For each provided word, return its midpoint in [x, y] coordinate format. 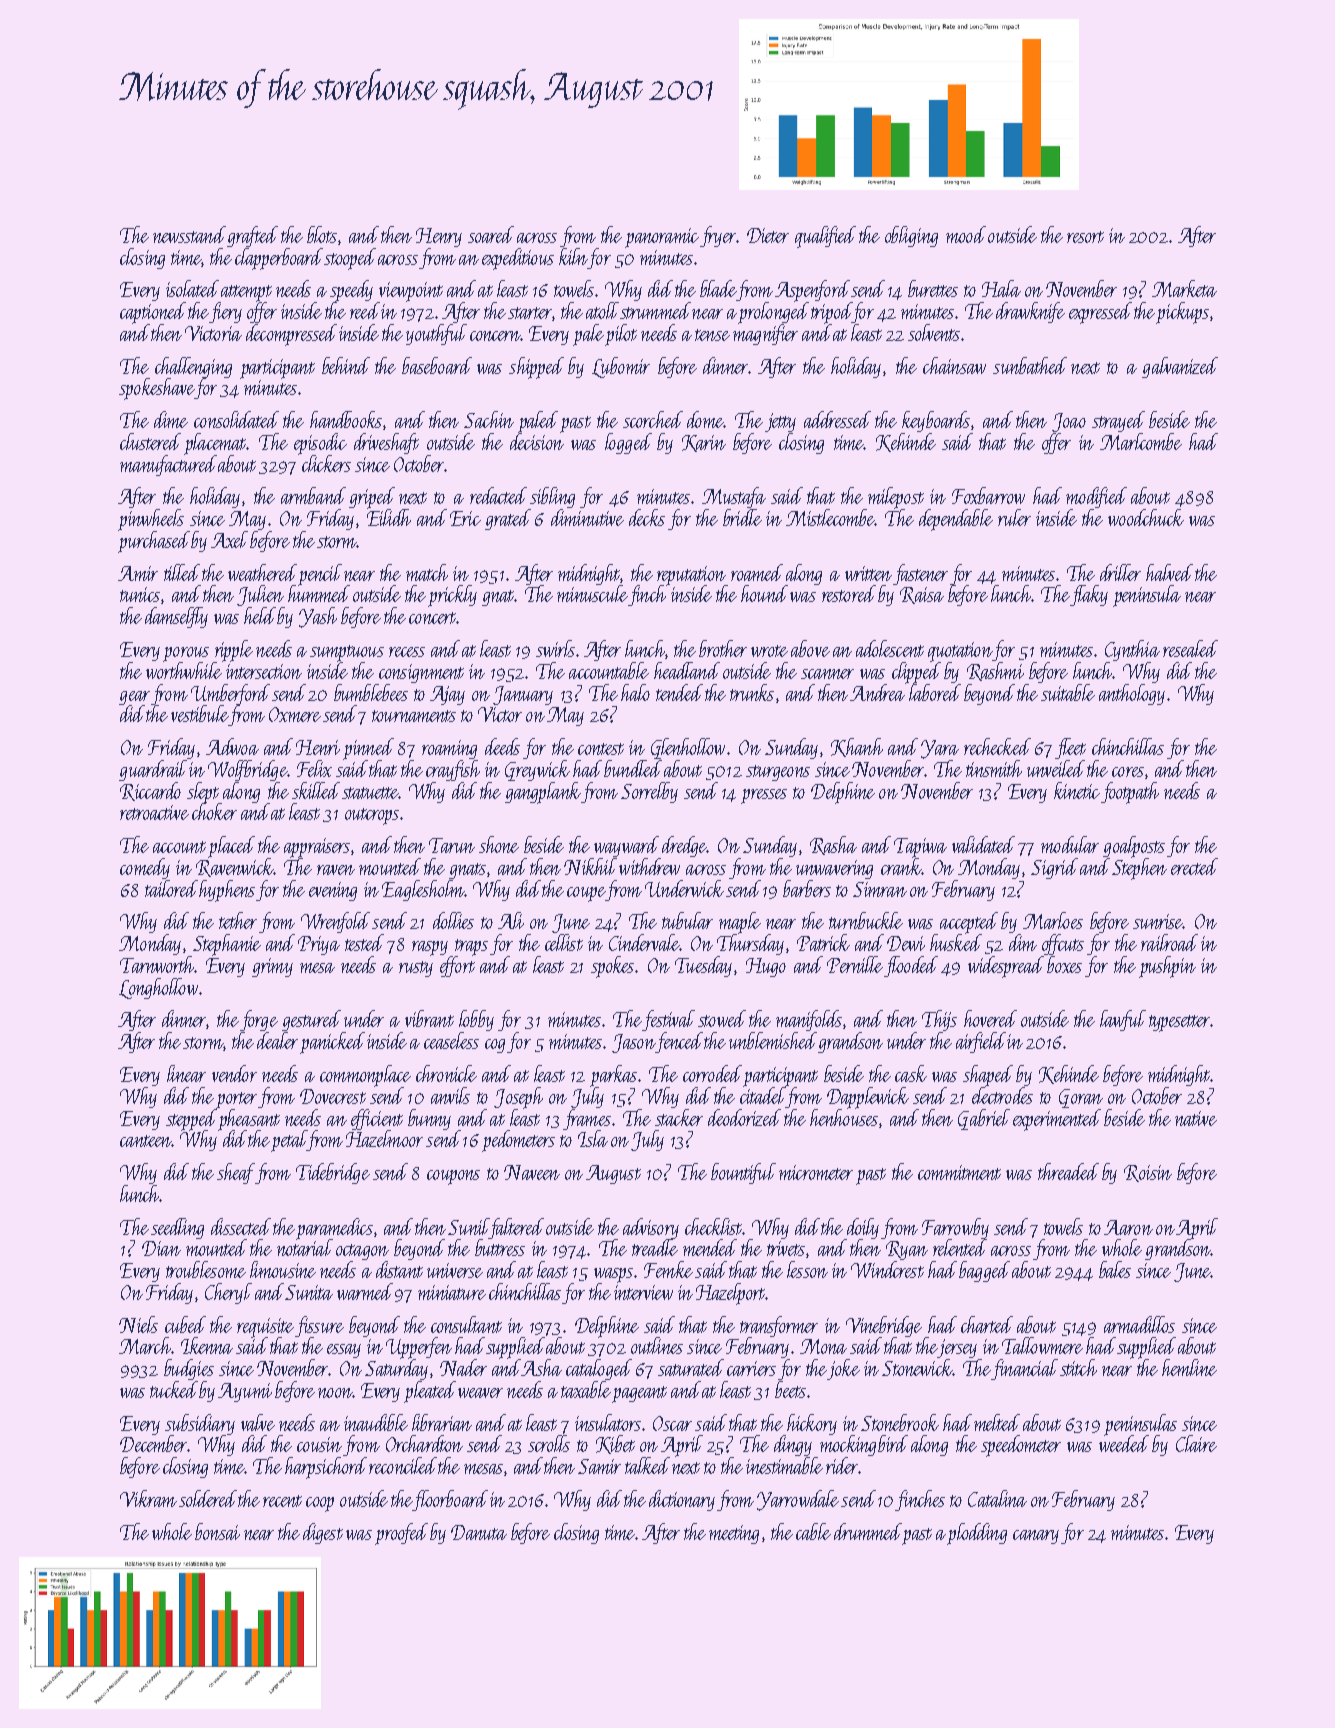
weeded [1123, 1444]
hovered [990, 1018]
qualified [825, 237]
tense [712, 335]
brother [723, 648]
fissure [319, 1326]
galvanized [1180, 367]
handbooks [346, 419]
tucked [174, 1389]
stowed [722, 1018]
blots [322, 234]
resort [1085, 237]
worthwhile [184, 670]
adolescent [890, 648]
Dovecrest [333, 1096]
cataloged [599, 1369]
